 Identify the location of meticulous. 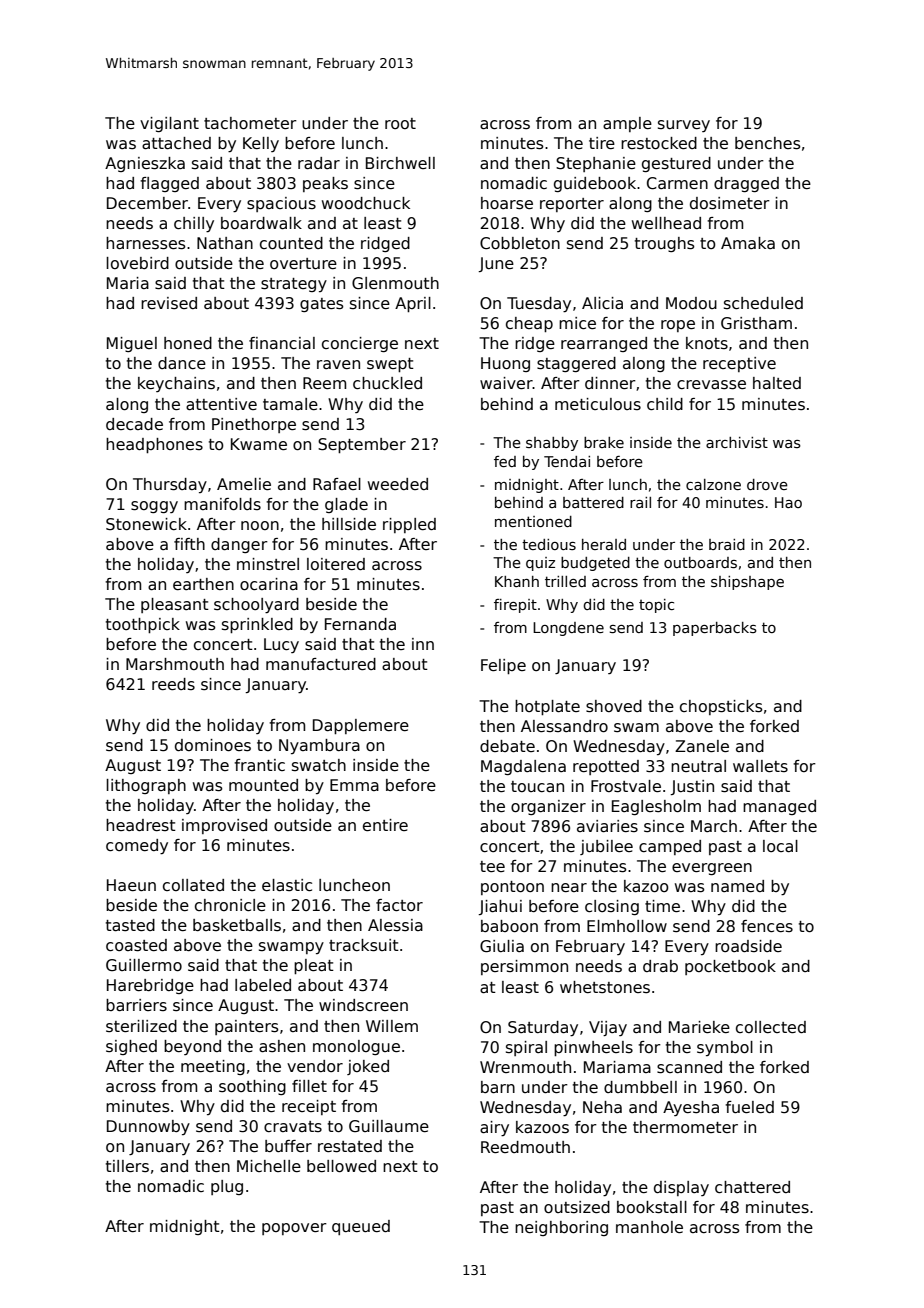
(598, 404).
